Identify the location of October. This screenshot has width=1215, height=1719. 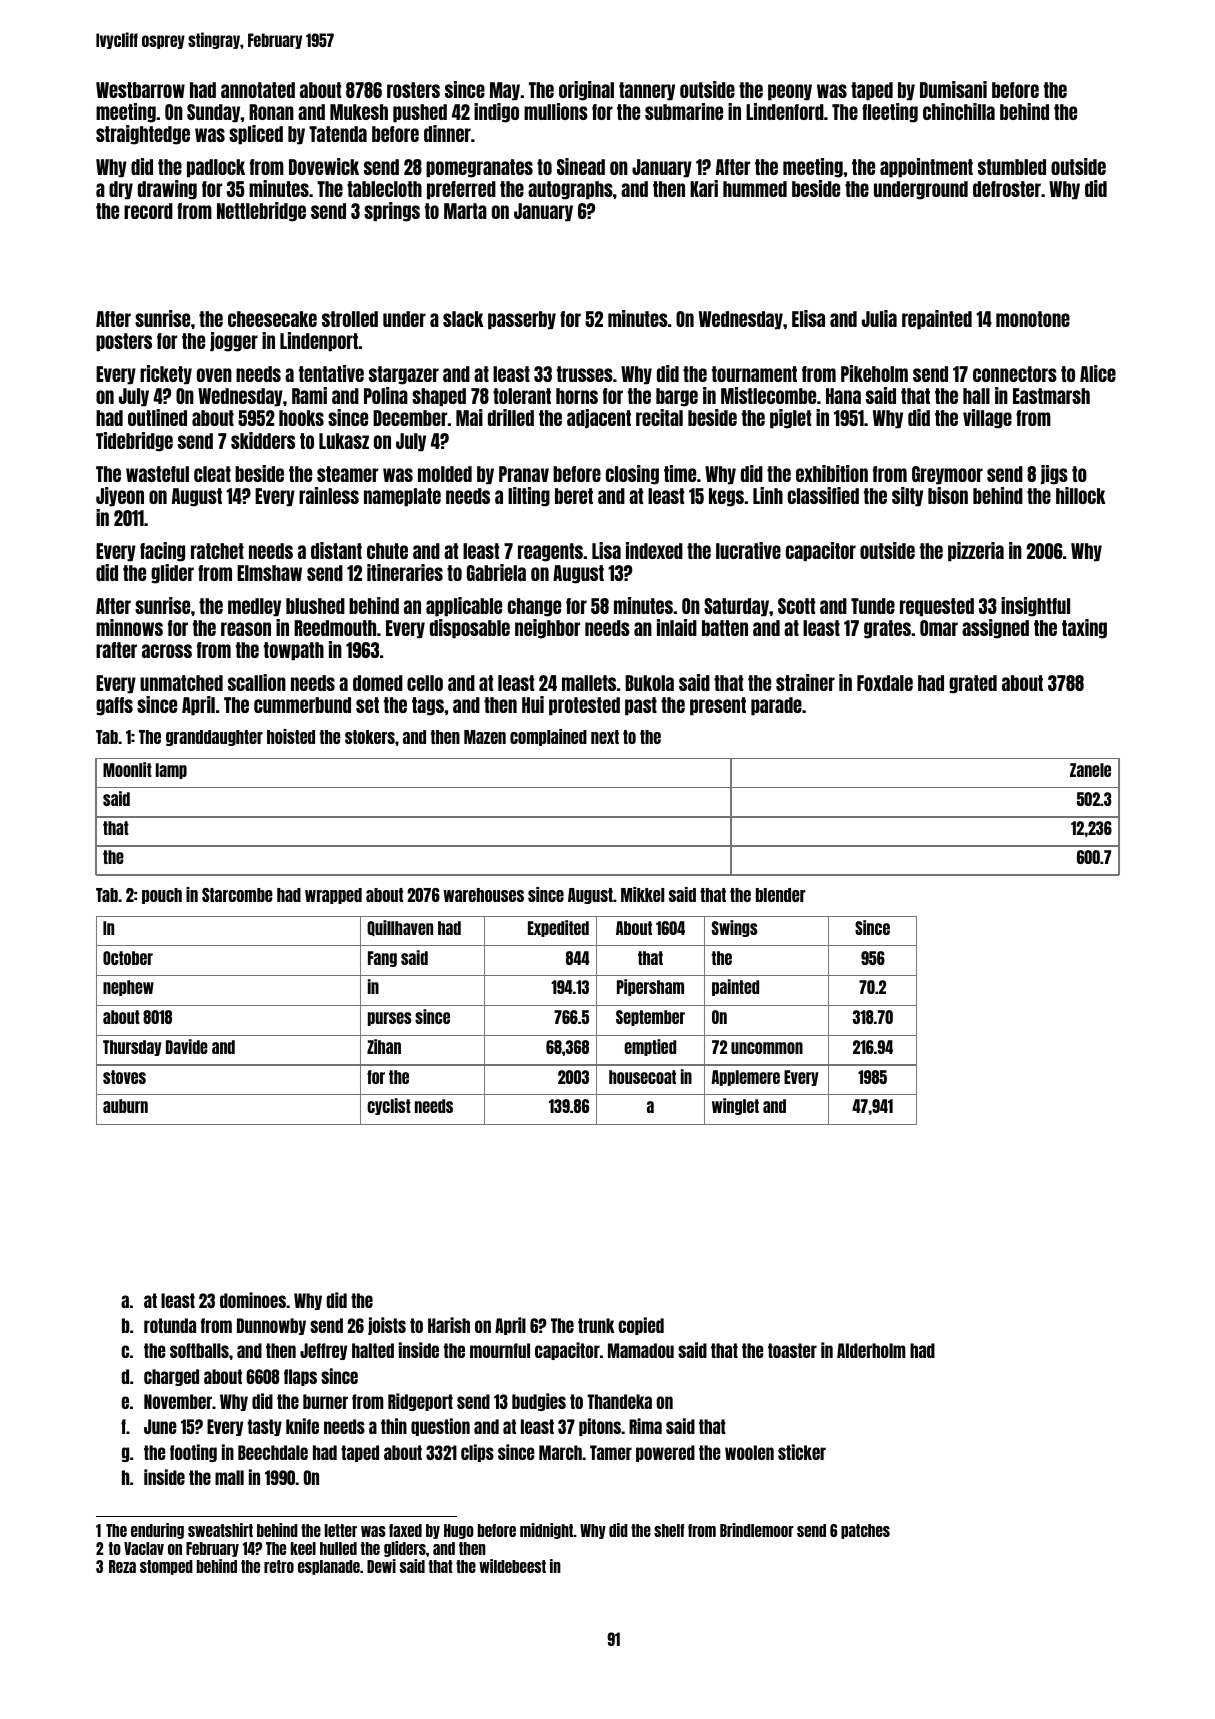
(128, 958).
